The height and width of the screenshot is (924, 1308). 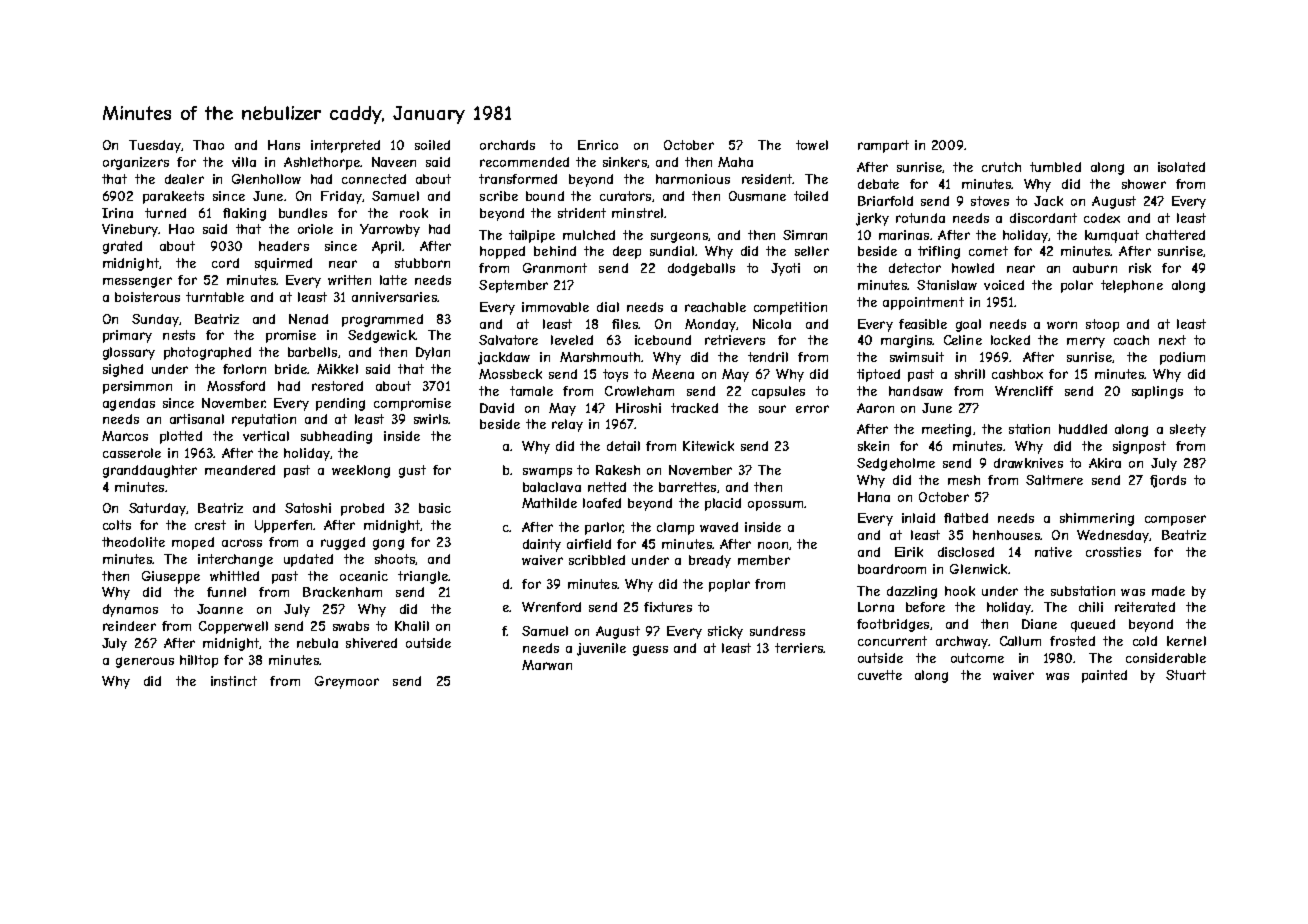 I want to click on instinct, so click(x=234, y=681).
